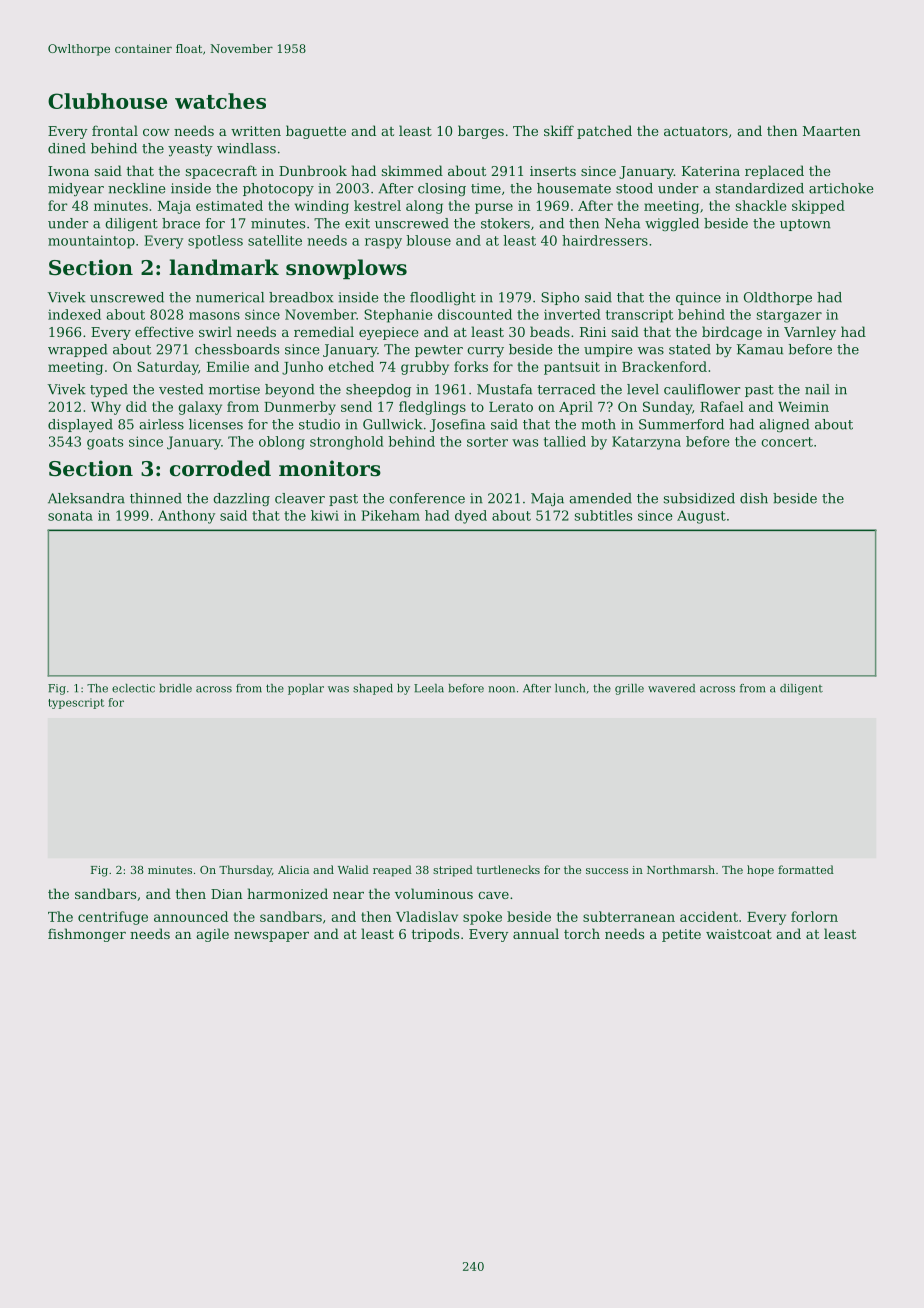 This screenshot has width=924, height=1308. Describe the element at coordinates (671, 688) in the screenshot. I see `wavered` at that location.
